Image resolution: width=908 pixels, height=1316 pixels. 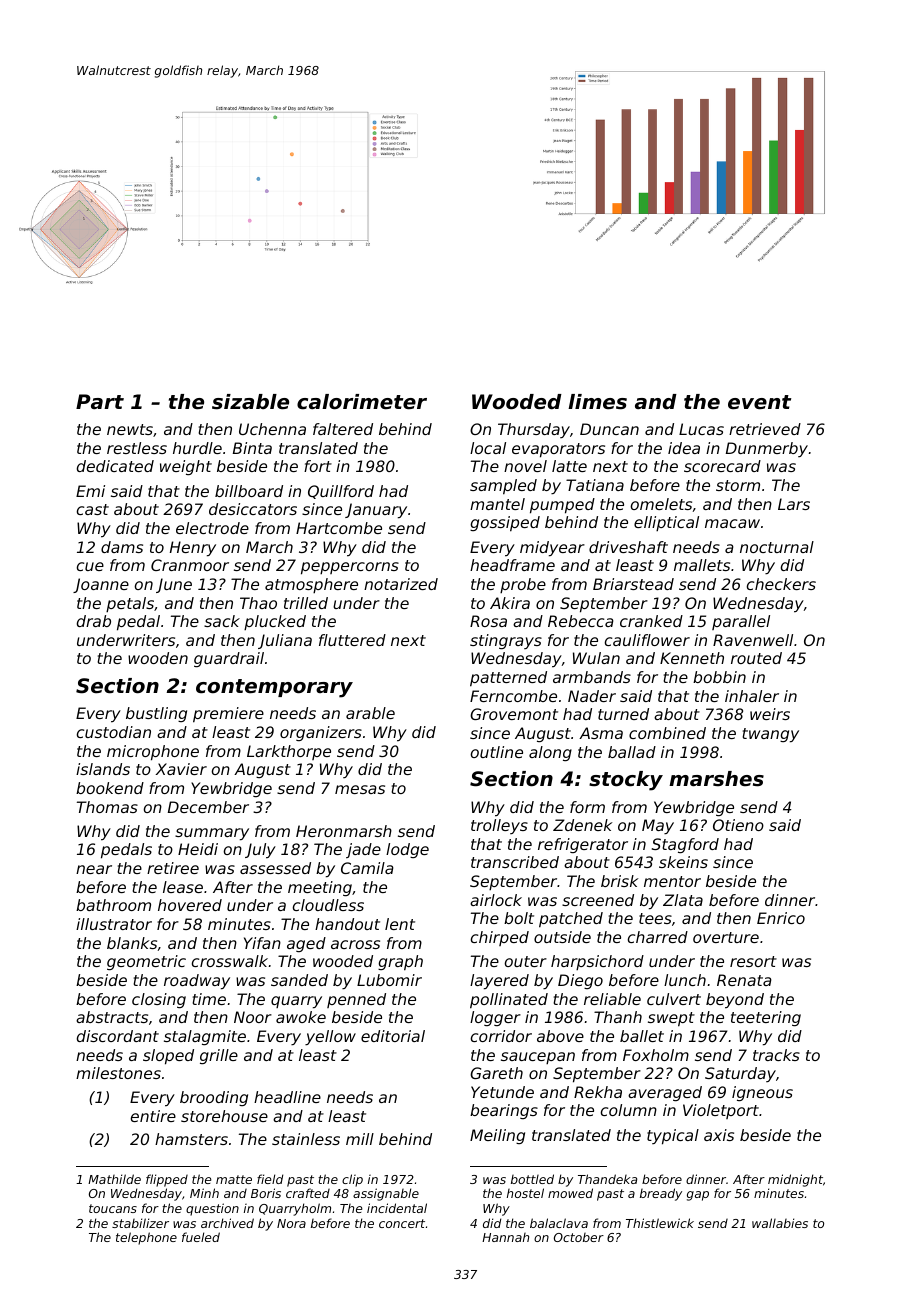 I want to click on calorimeter, so click(x=362, y=402).
